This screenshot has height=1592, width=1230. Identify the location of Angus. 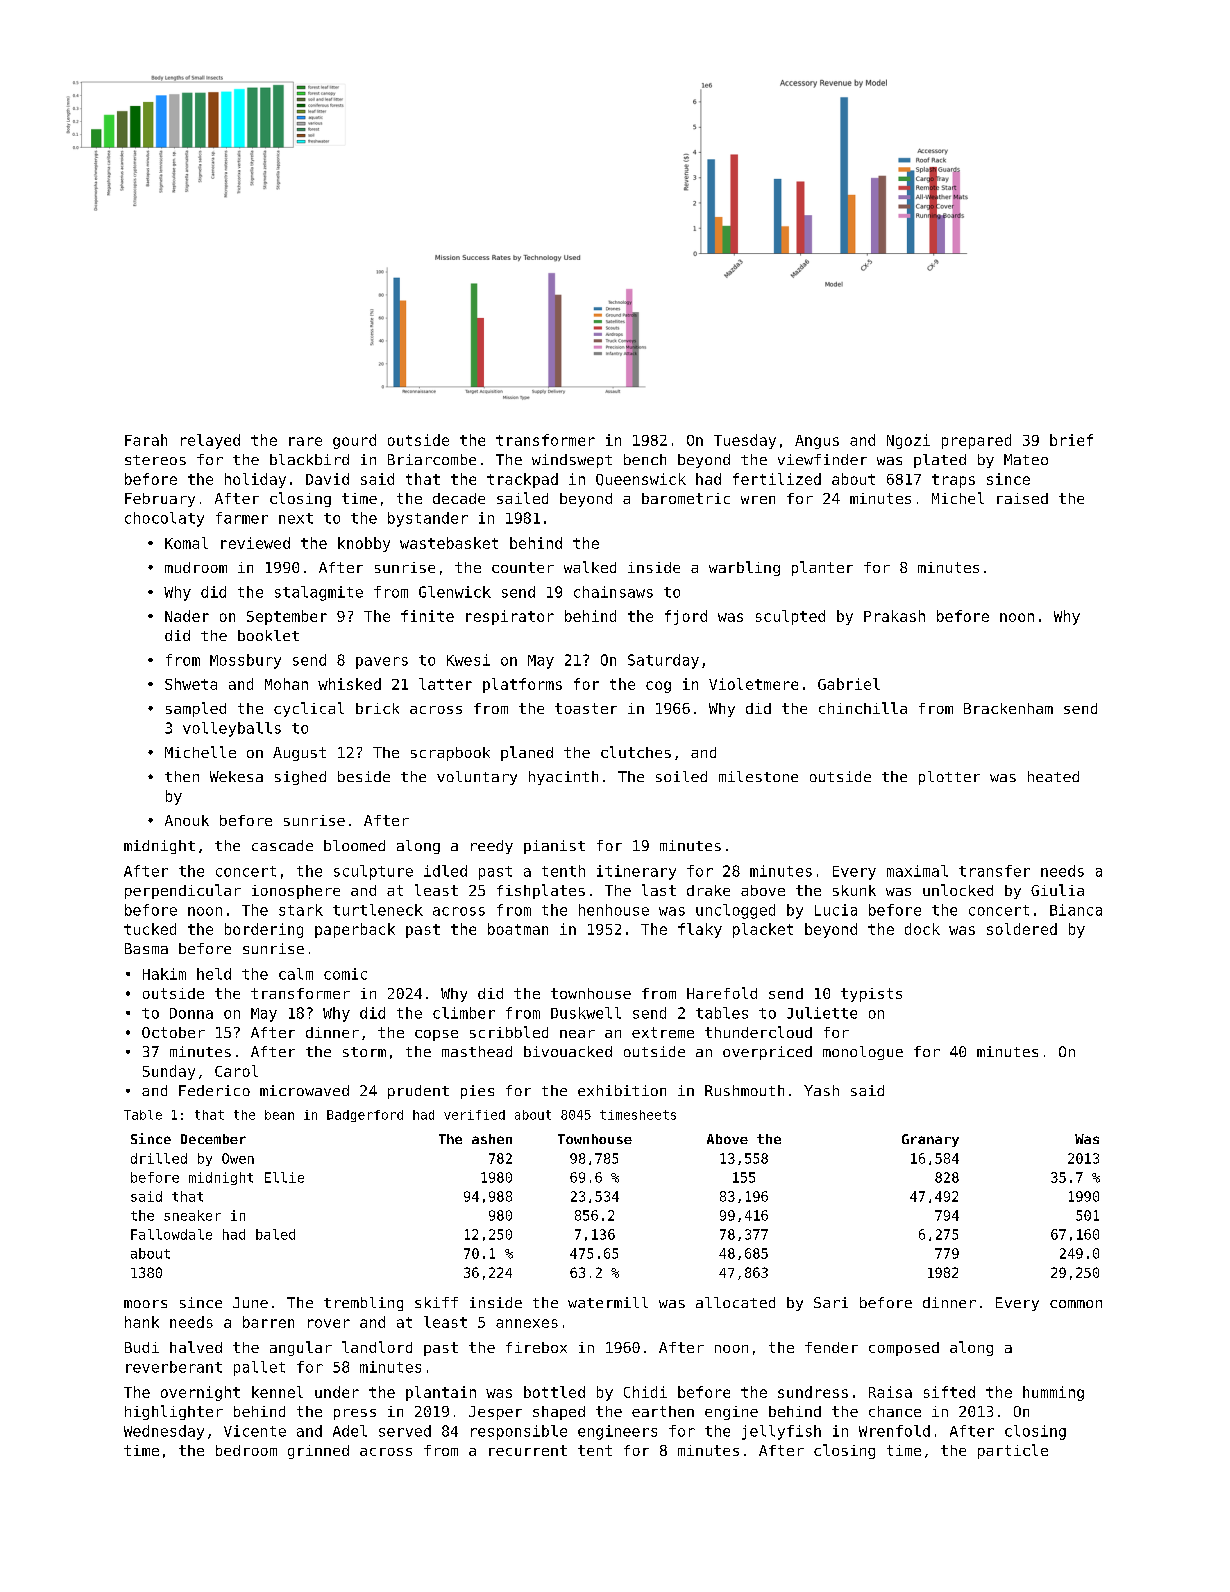
(817, 442).
